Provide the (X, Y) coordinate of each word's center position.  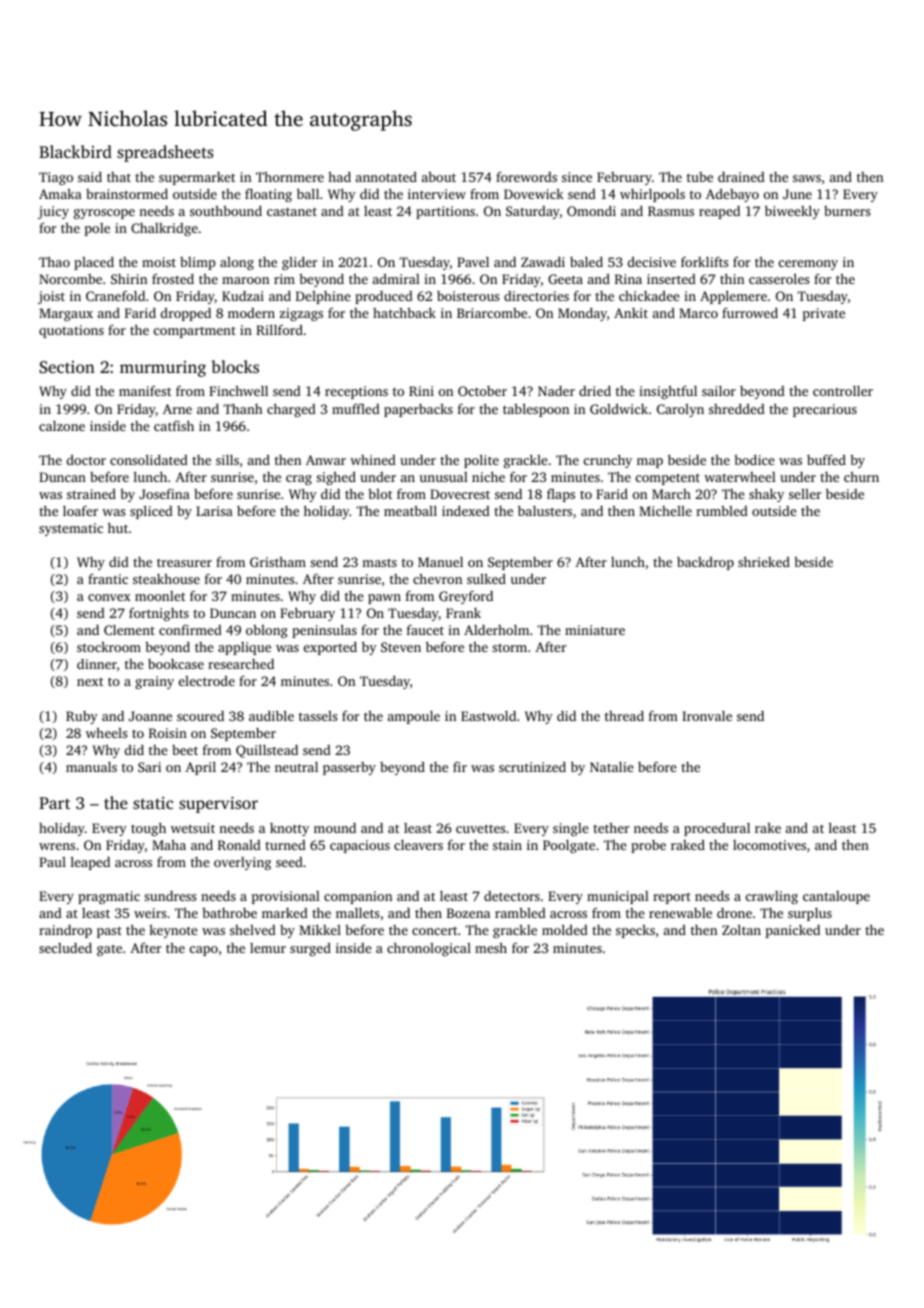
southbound (226, 211)
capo (204, 951)
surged (310, 949)
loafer (80, 510)
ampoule (414, 717)
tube (700, 177)
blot (380, 494)
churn (861, 477)
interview (437, 194)
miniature (595, 630)
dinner (97, 664)
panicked (793, 931)
